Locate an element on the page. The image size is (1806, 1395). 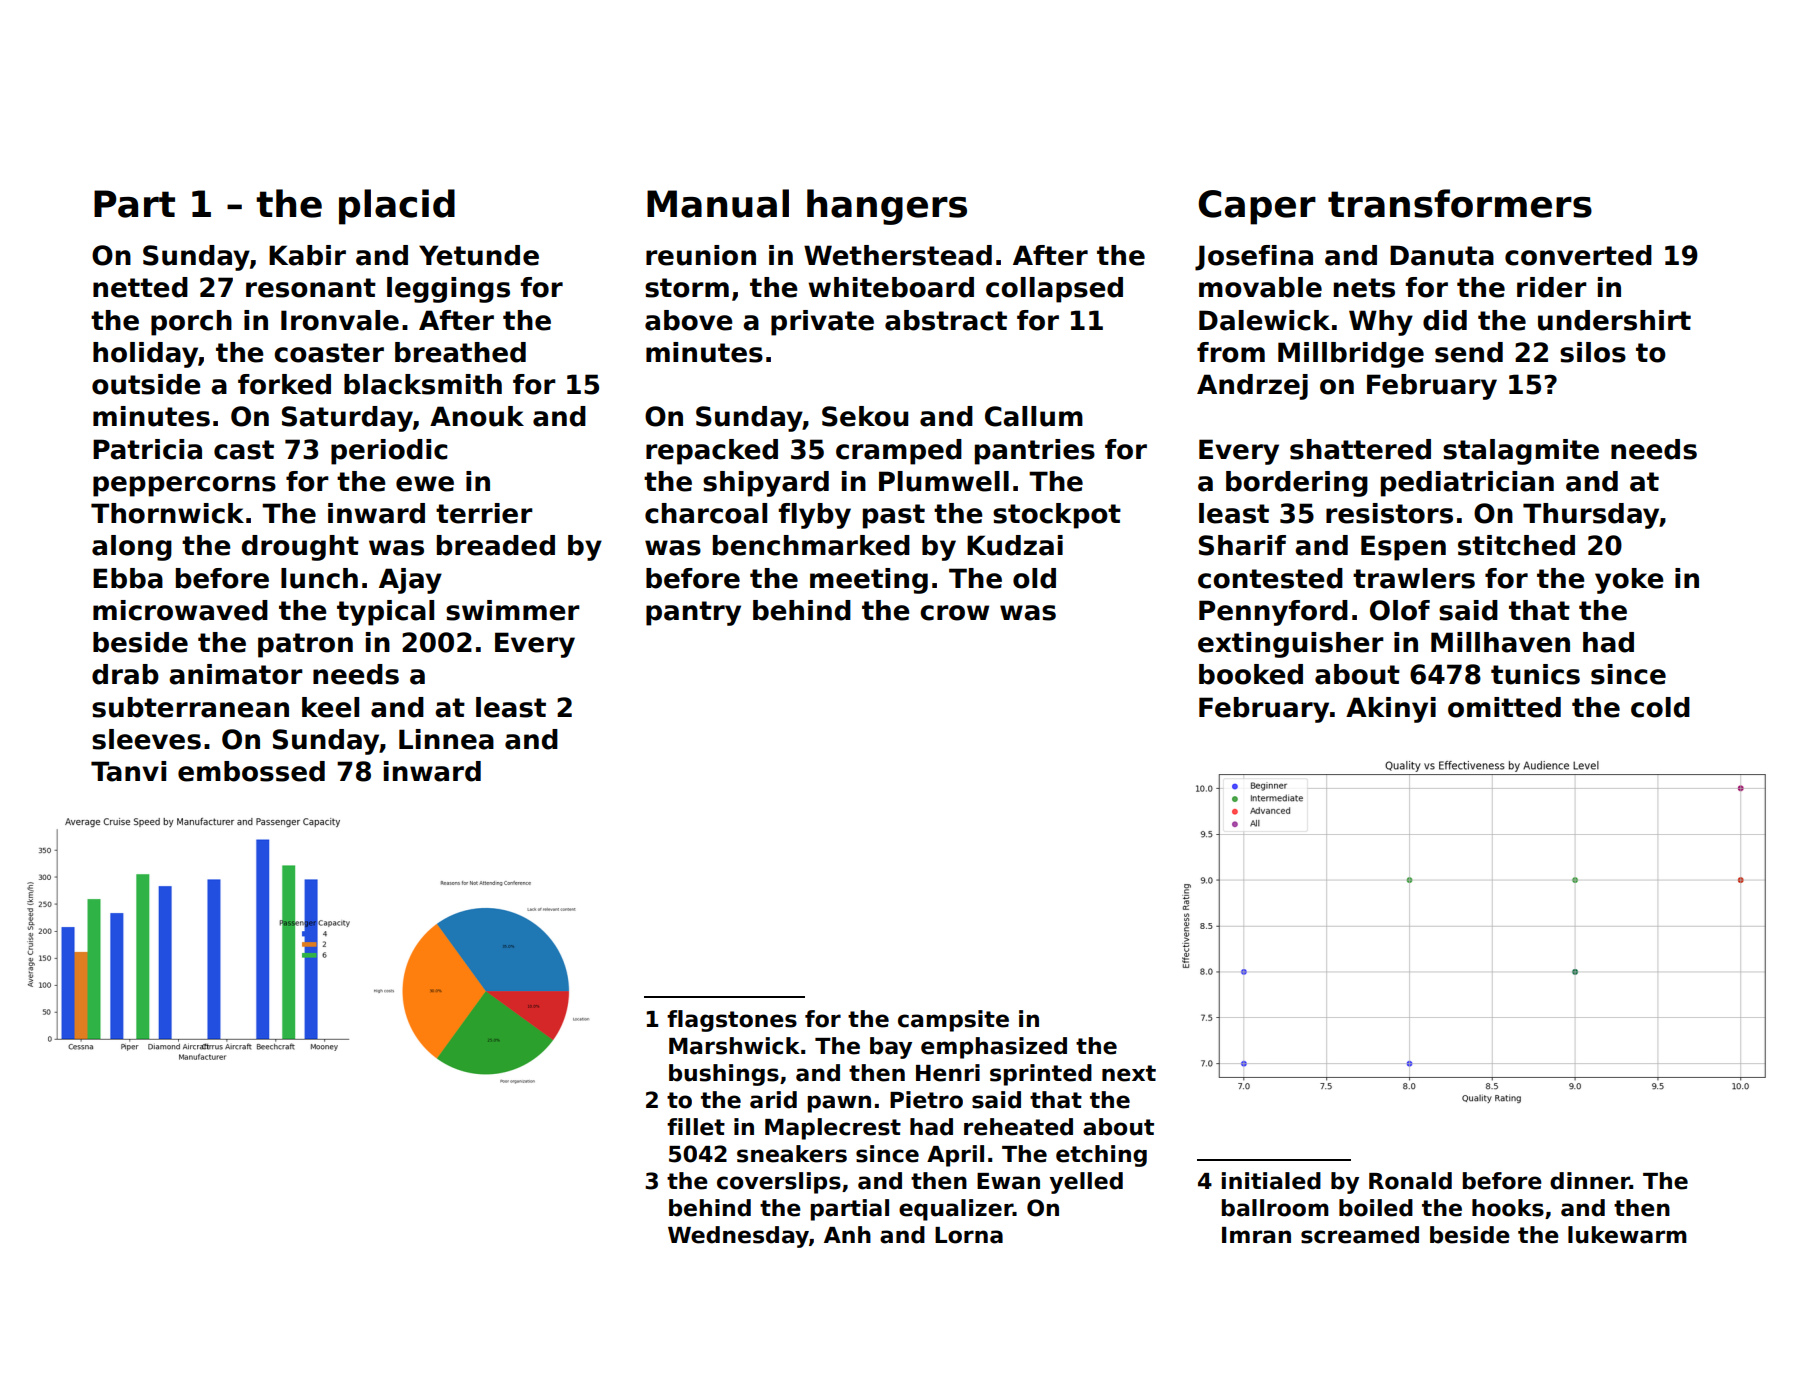
rider is located at coordinates (1552, 287).
